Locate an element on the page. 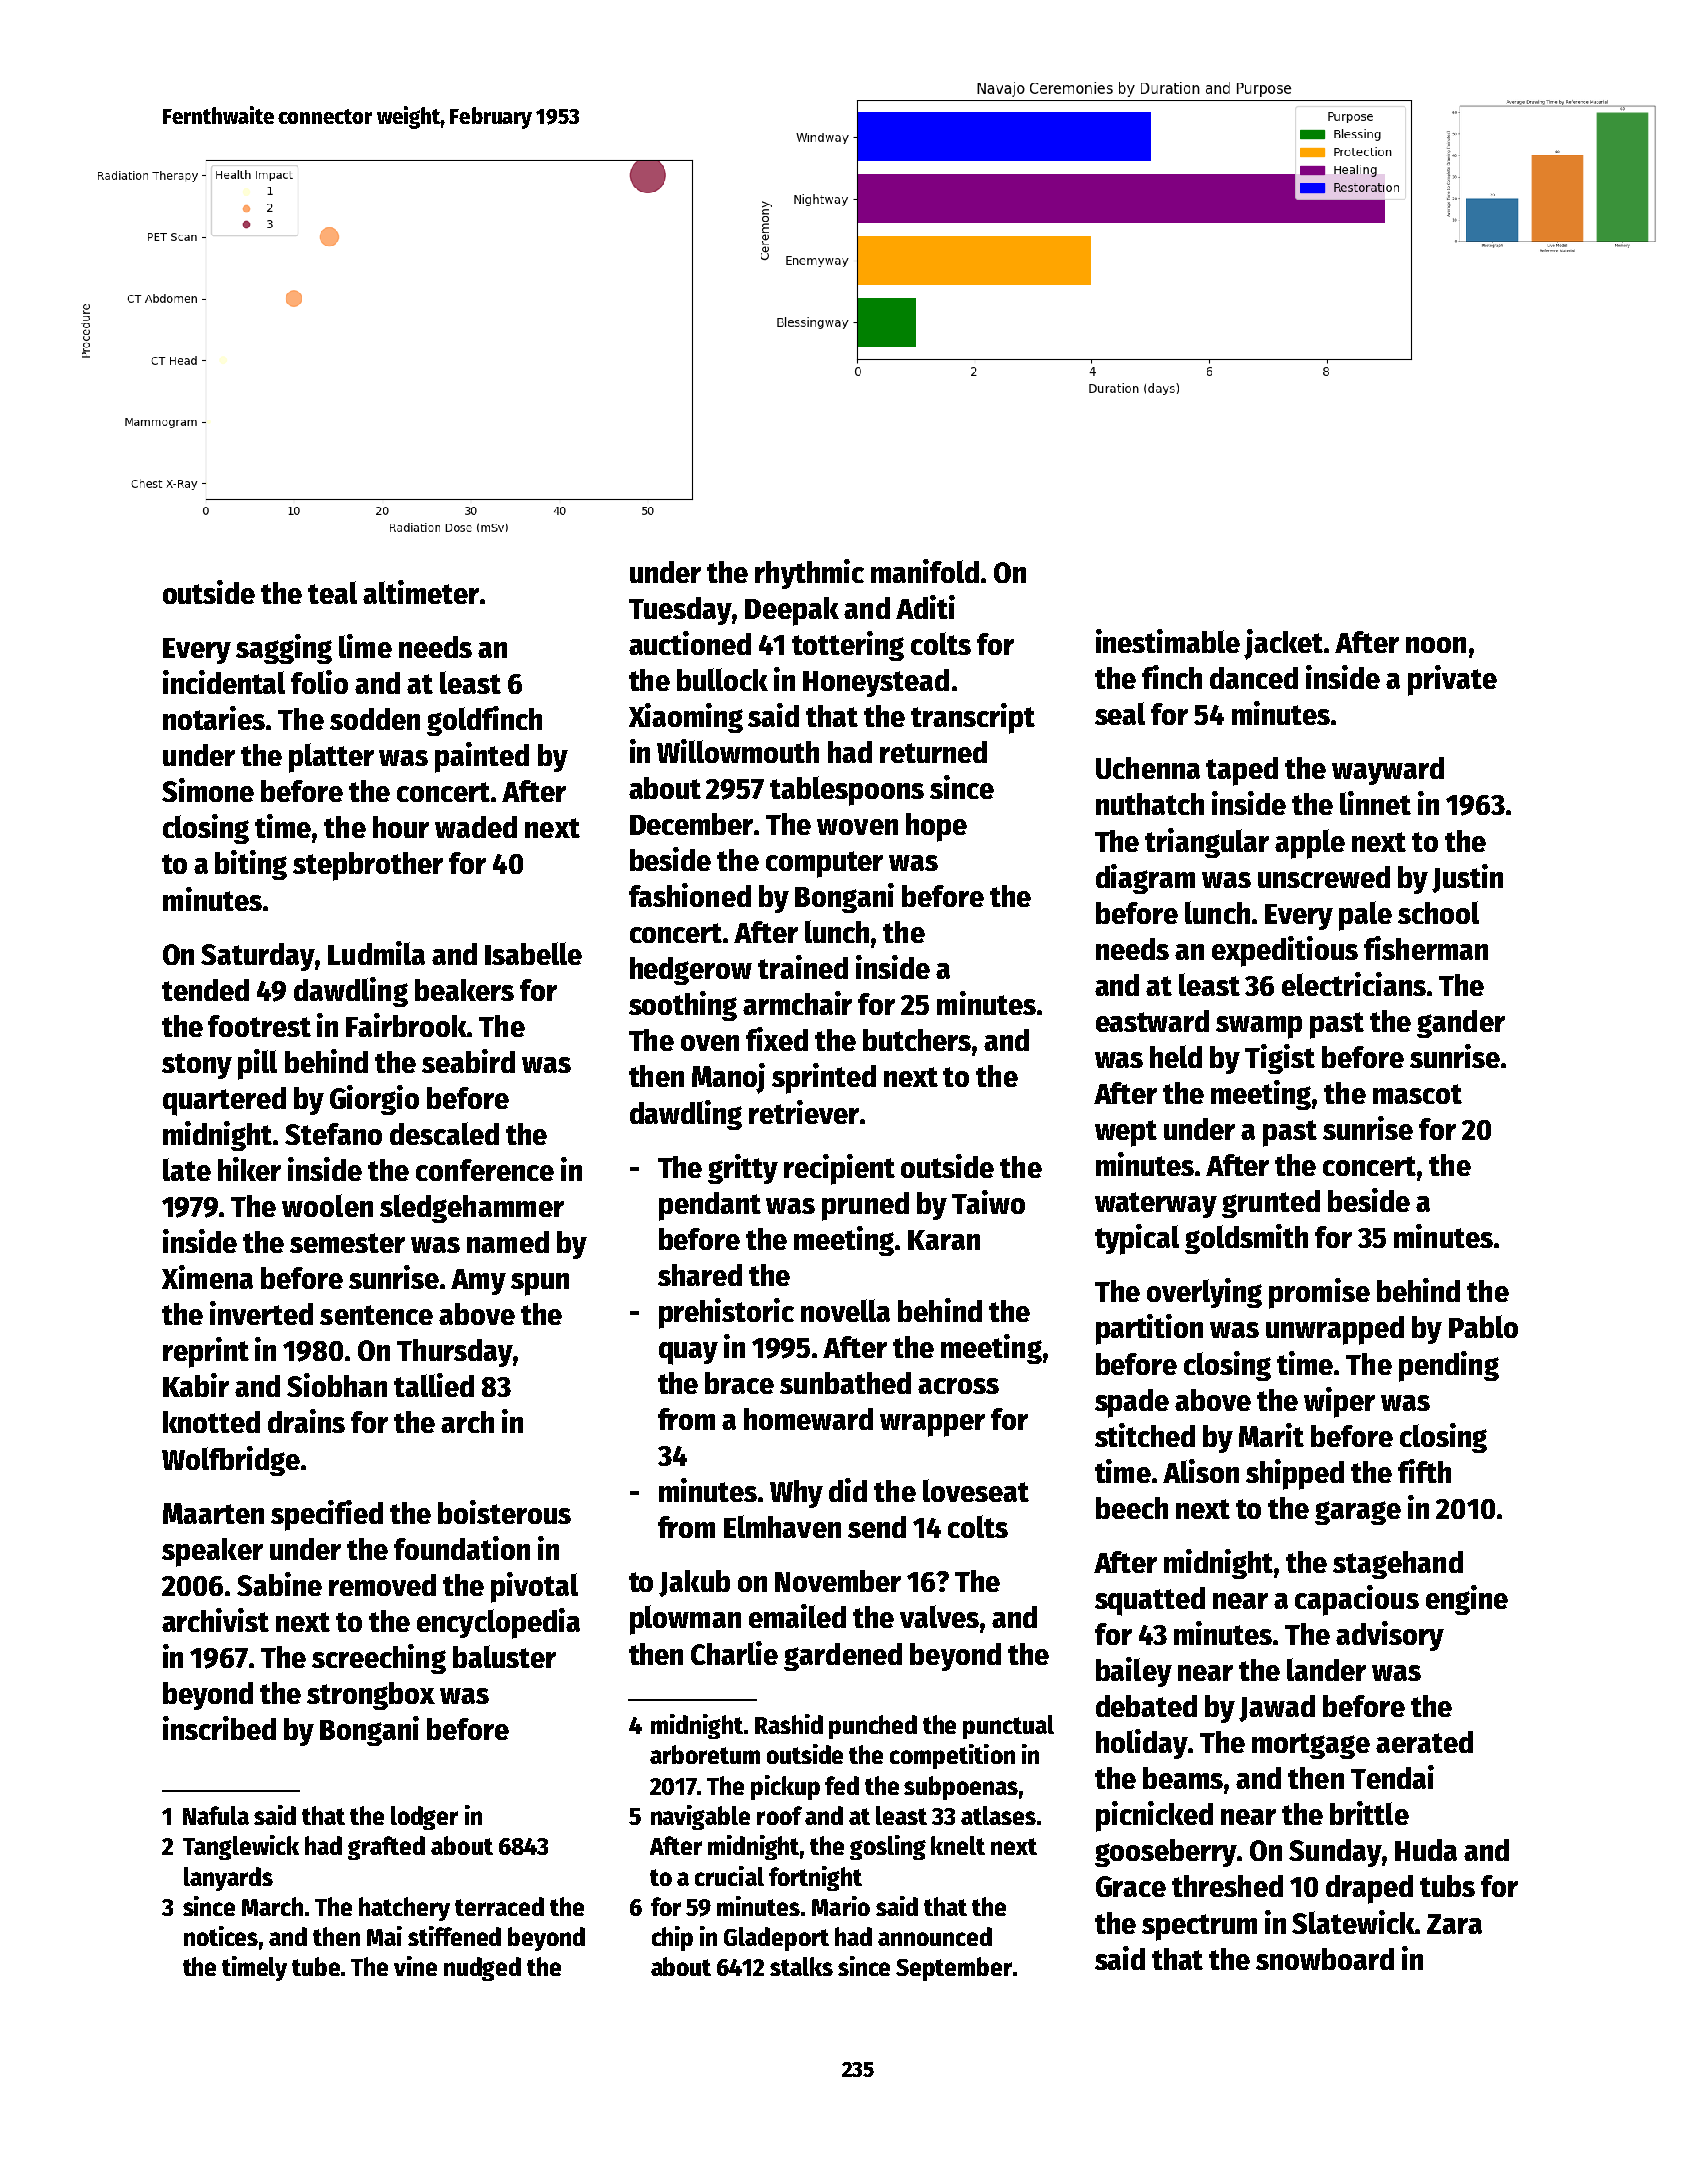 Image resolution: width=1683 pixels, height=2178 pixels. computer is located at coordinates (824, 864).
